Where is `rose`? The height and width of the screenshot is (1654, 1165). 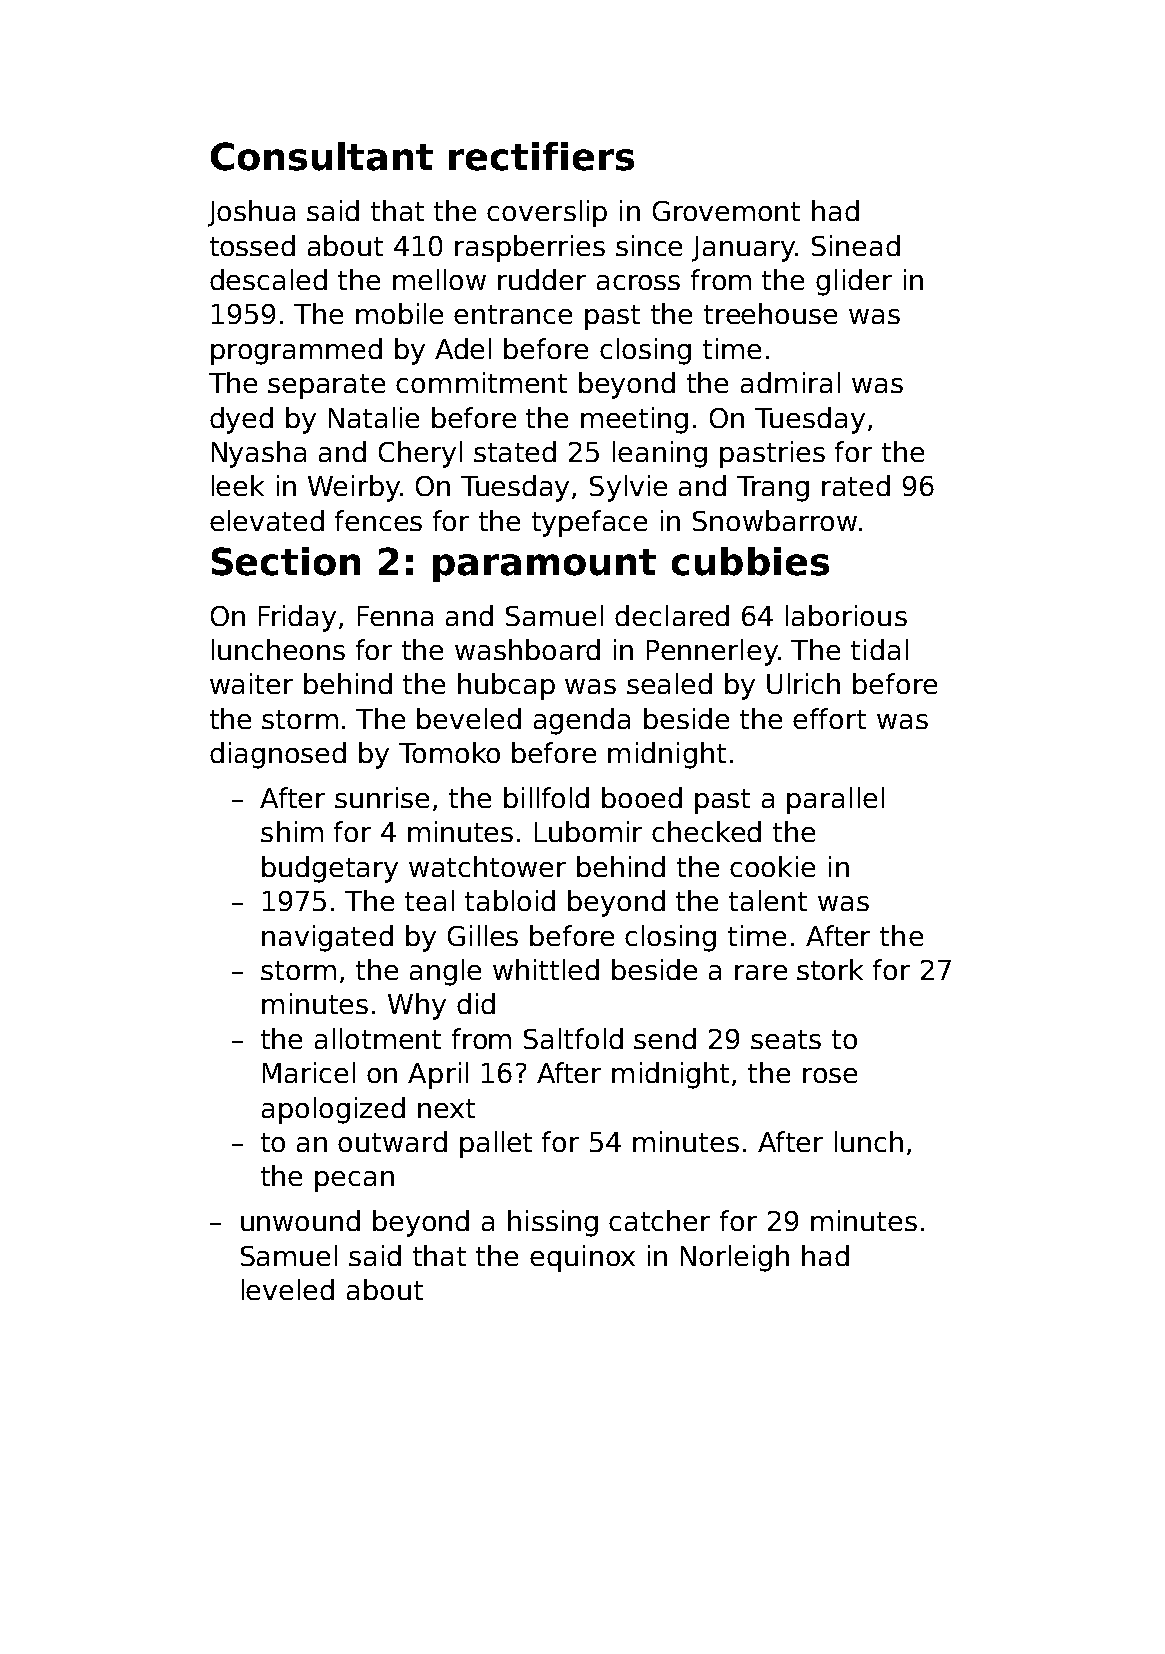 rose is located at coordinates (830, 1075).
